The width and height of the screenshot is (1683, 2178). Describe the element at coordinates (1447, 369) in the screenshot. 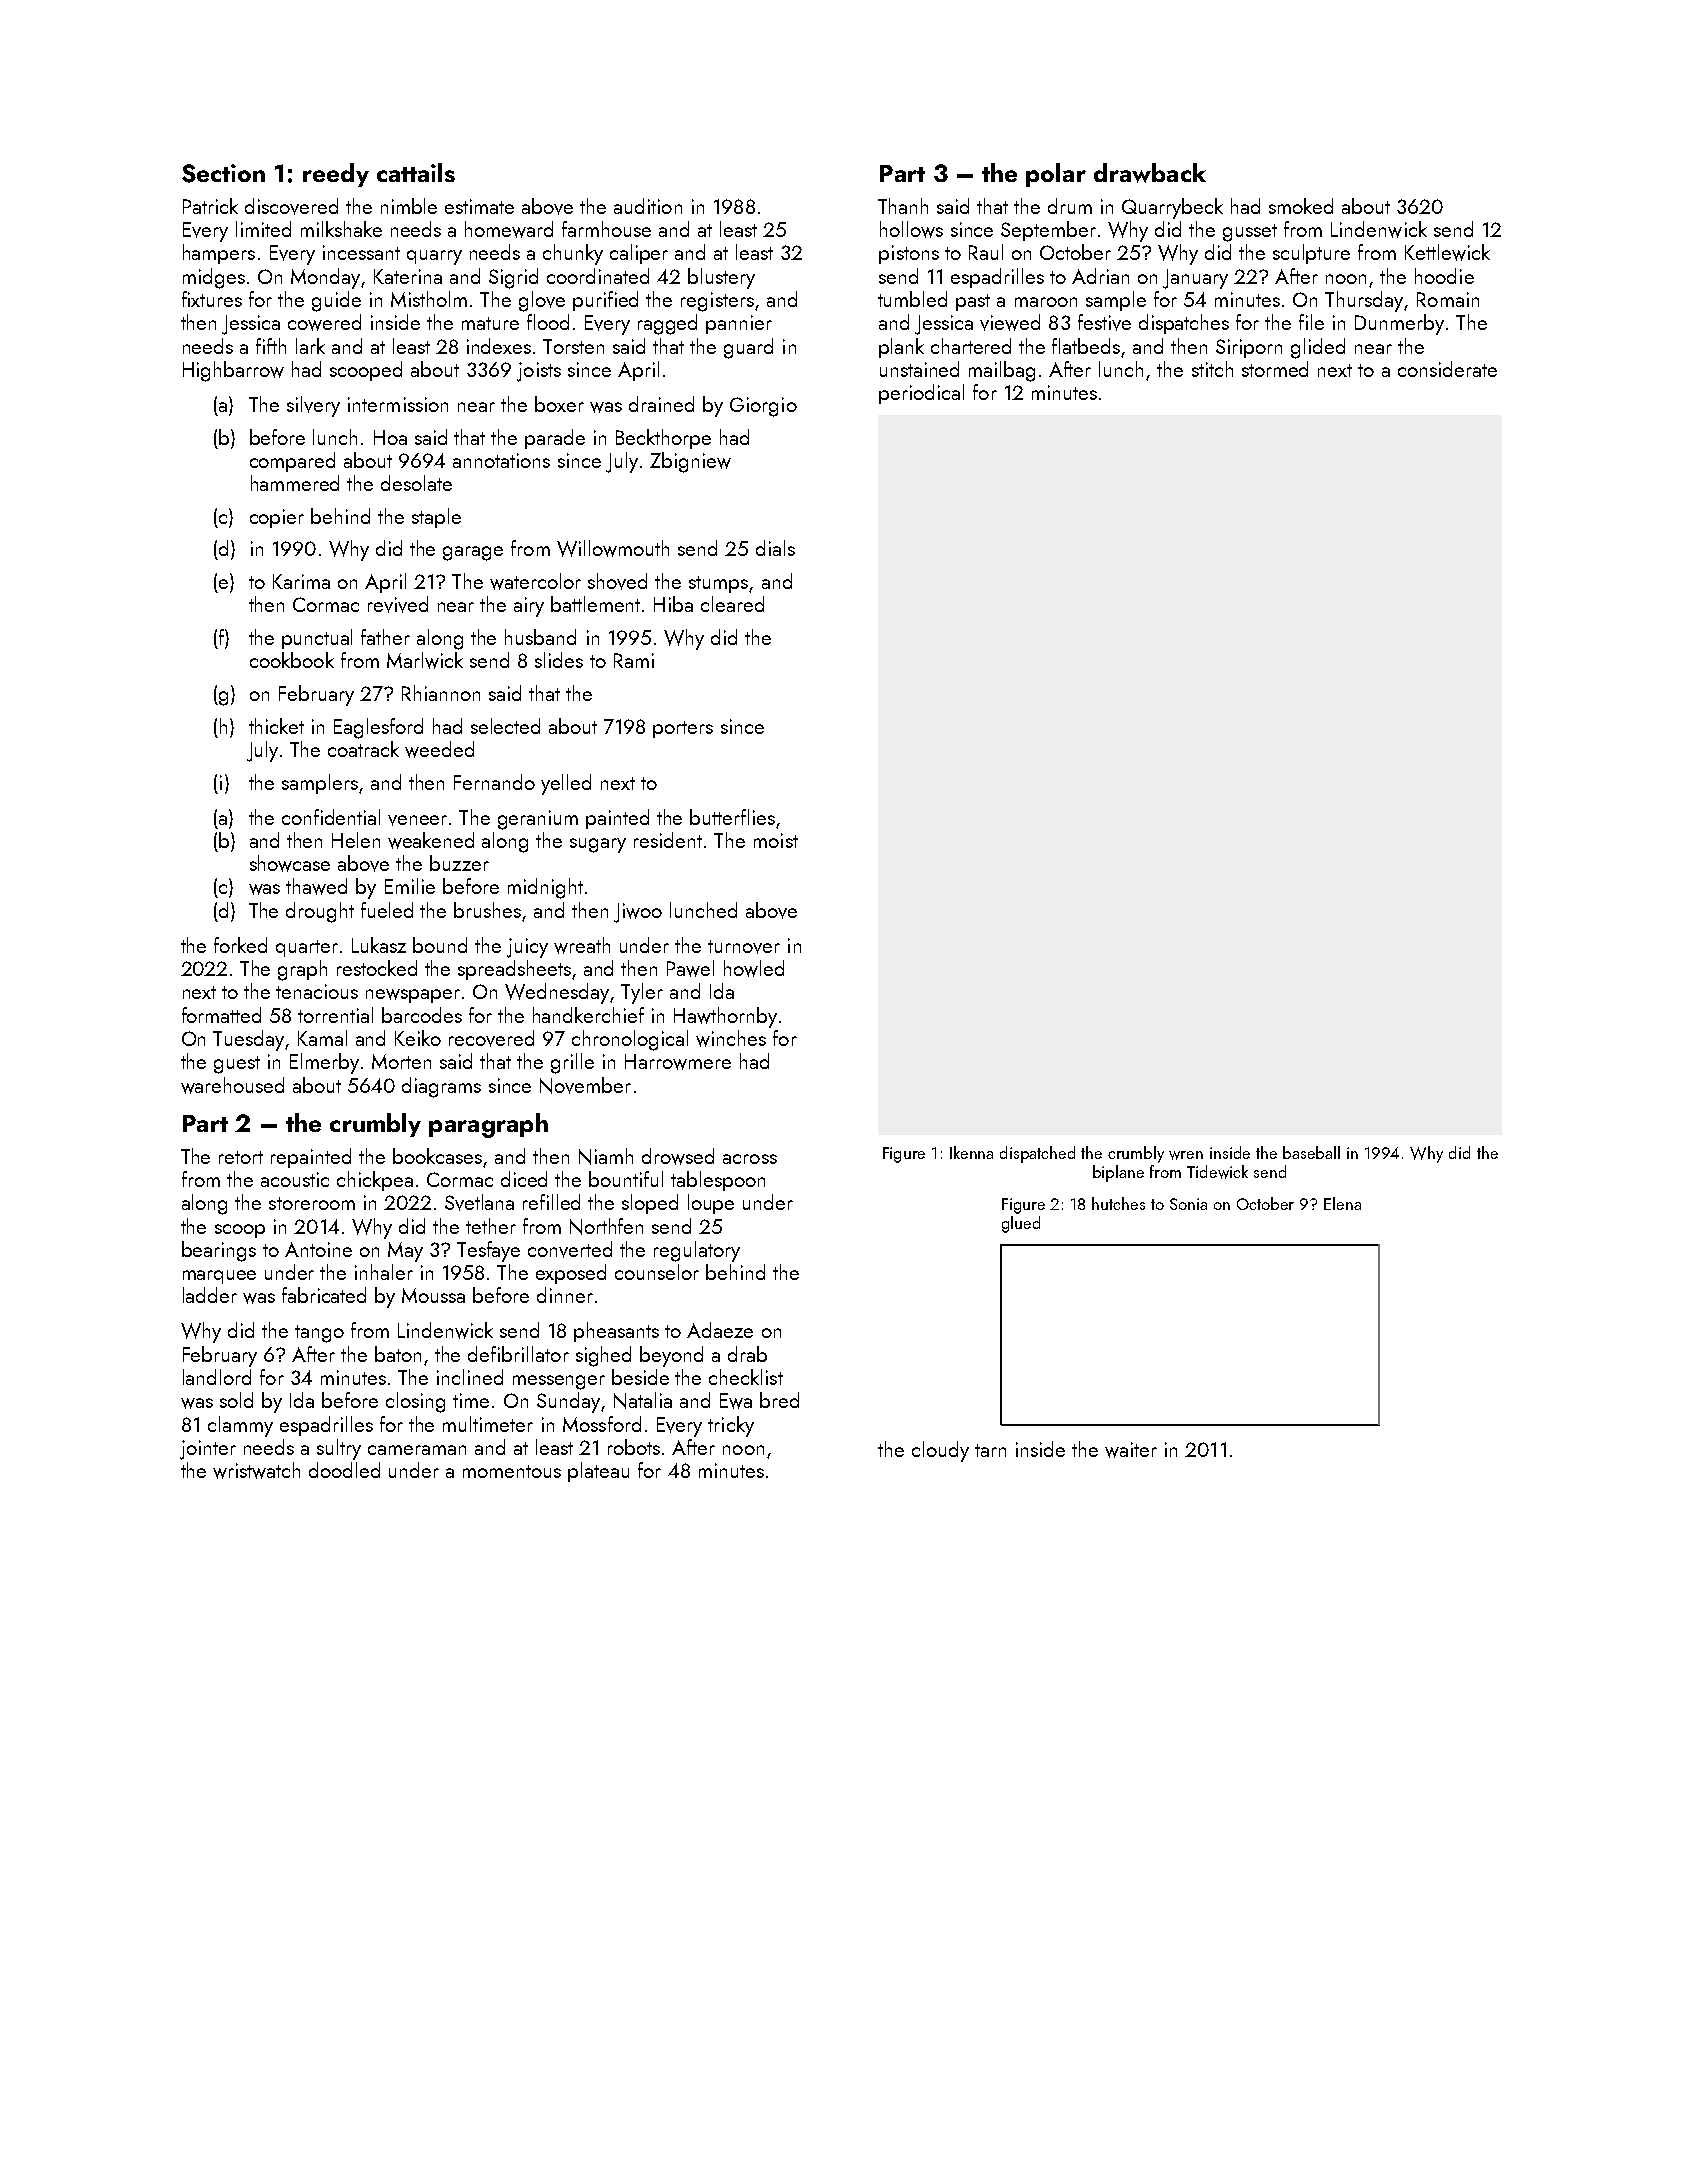

I see `considerate` at that location.
